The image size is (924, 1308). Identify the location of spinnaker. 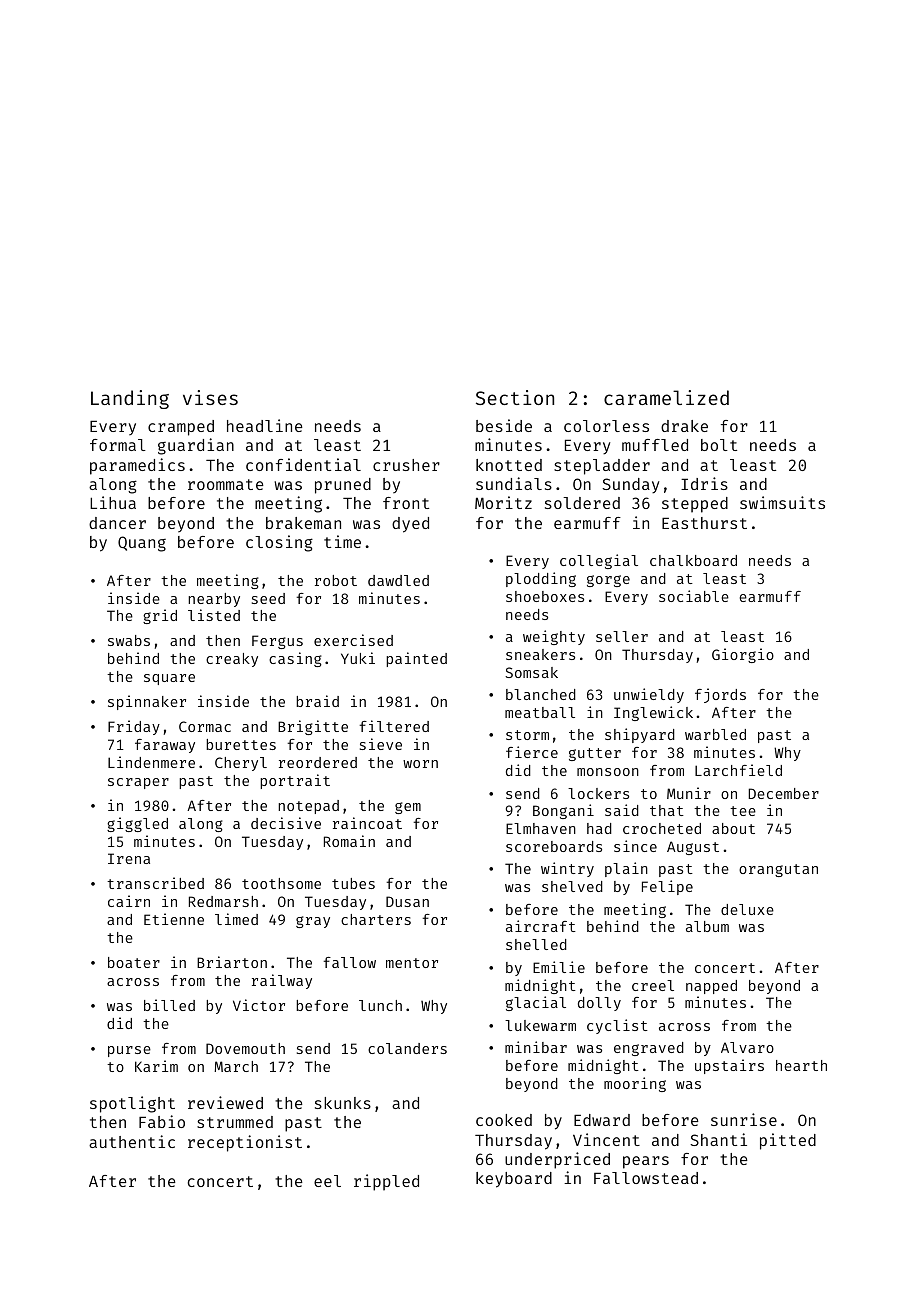
(147, 702).
